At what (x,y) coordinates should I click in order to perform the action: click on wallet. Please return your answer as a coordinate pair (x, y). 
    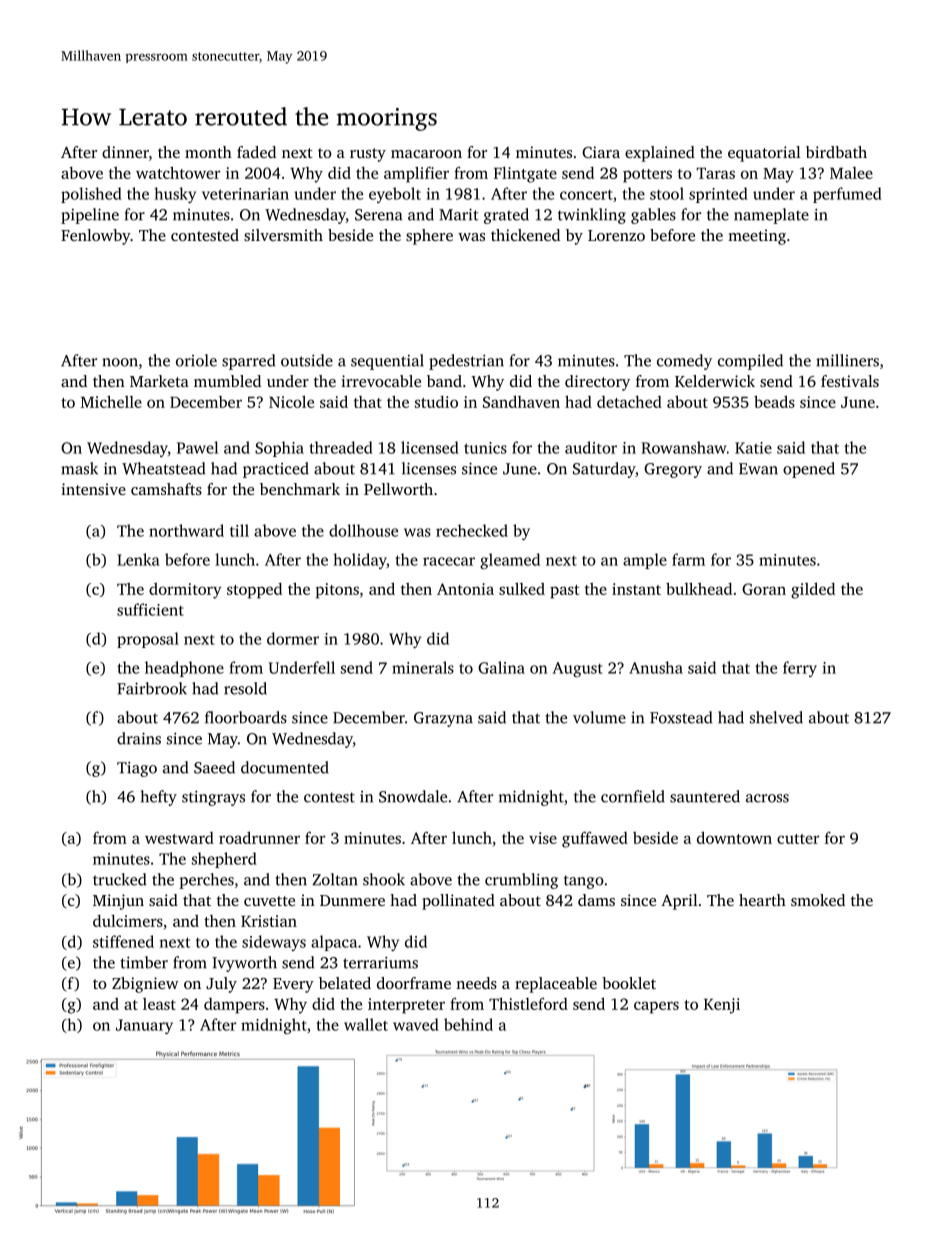
    Looking at the image, I should click on (366, 1024).
